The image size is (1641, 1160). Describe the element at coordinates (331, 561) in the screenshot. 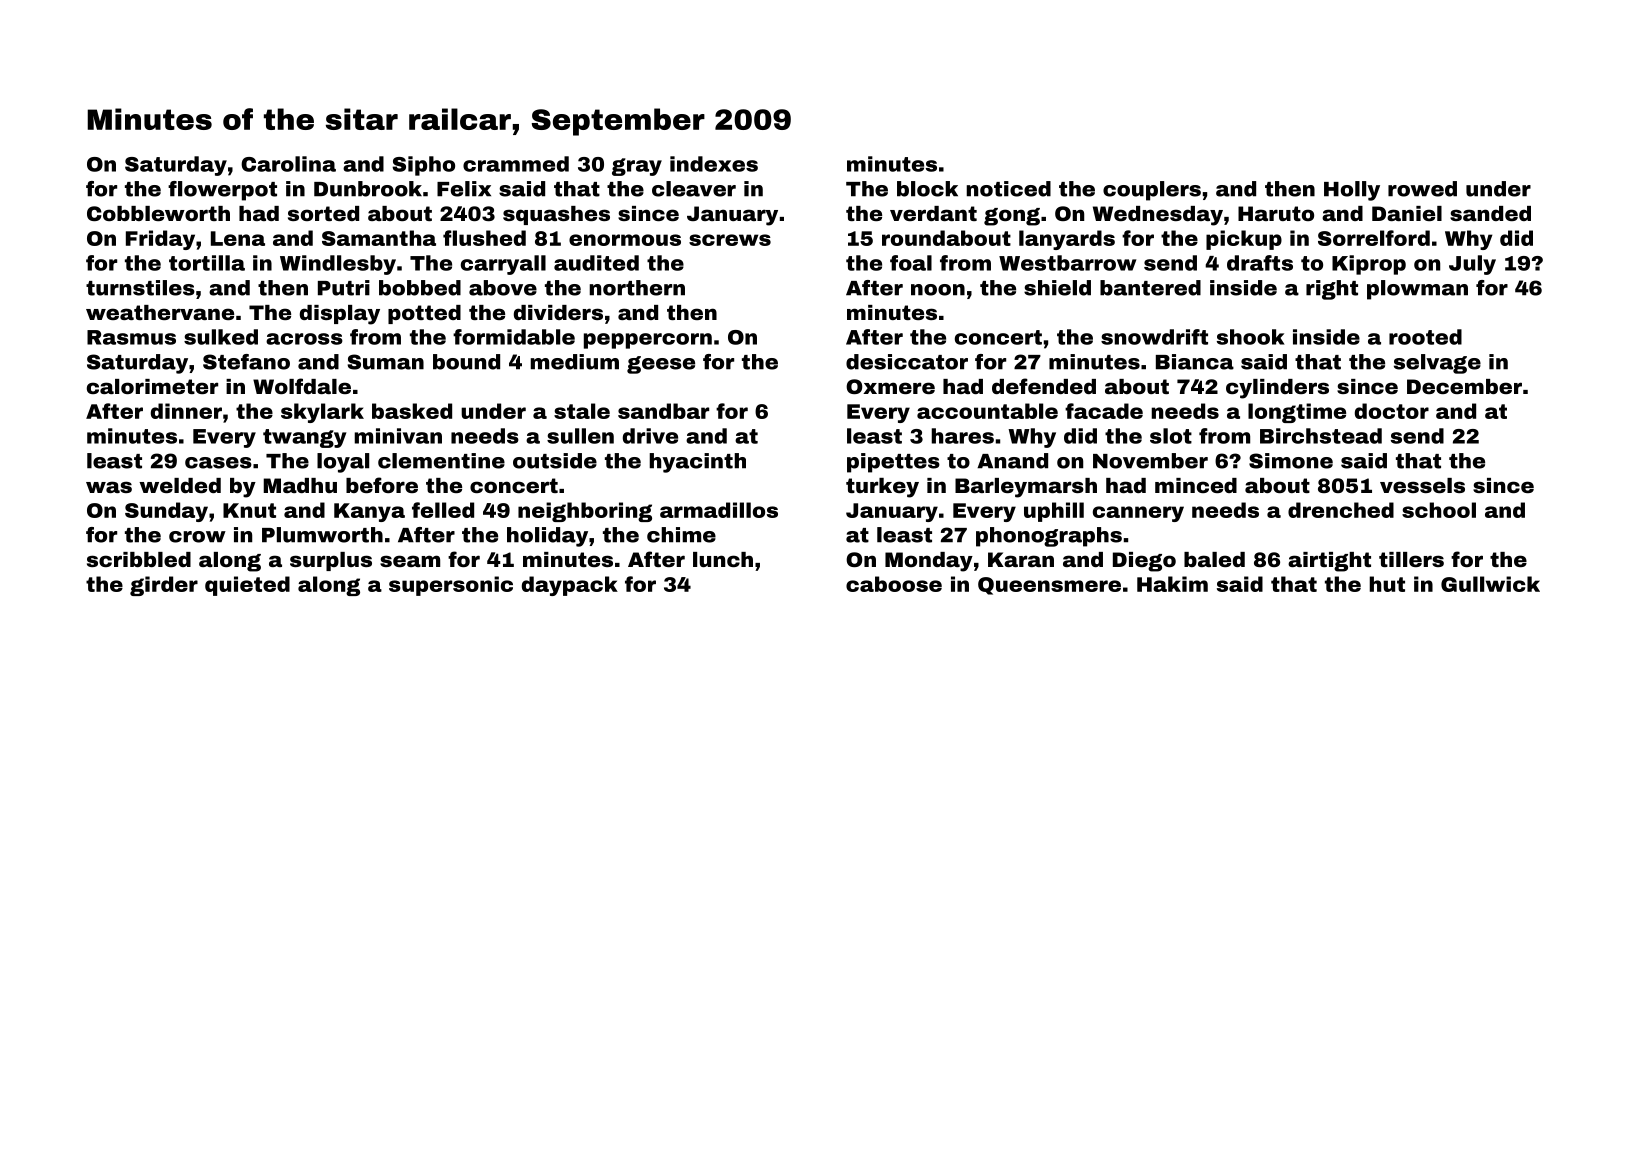

I see `surplus` at that location.
